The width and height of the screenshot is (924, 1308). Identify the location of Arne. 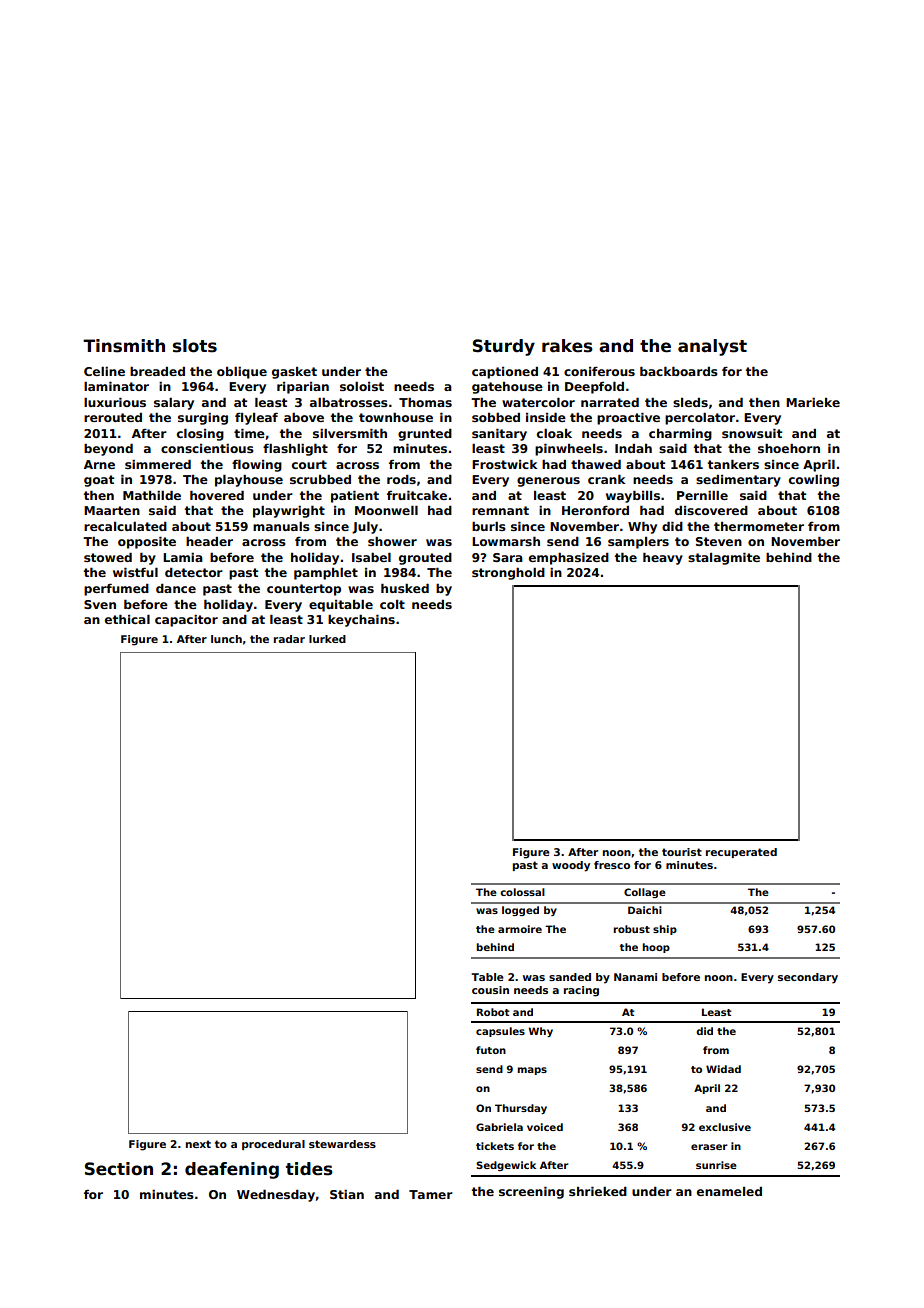
(99, 464).
